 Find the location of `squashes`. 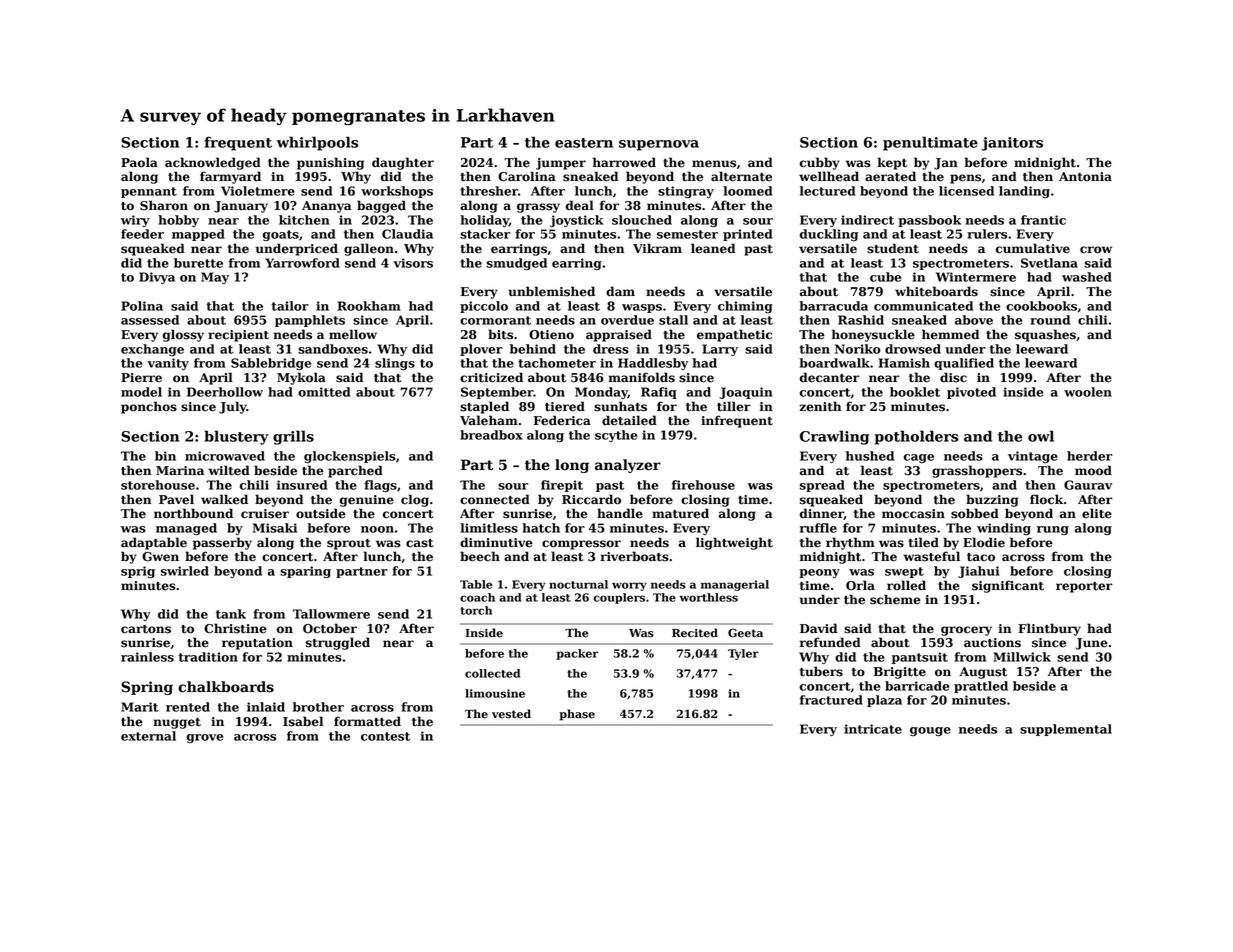

squashes is located at coordinates (1045, 335).
